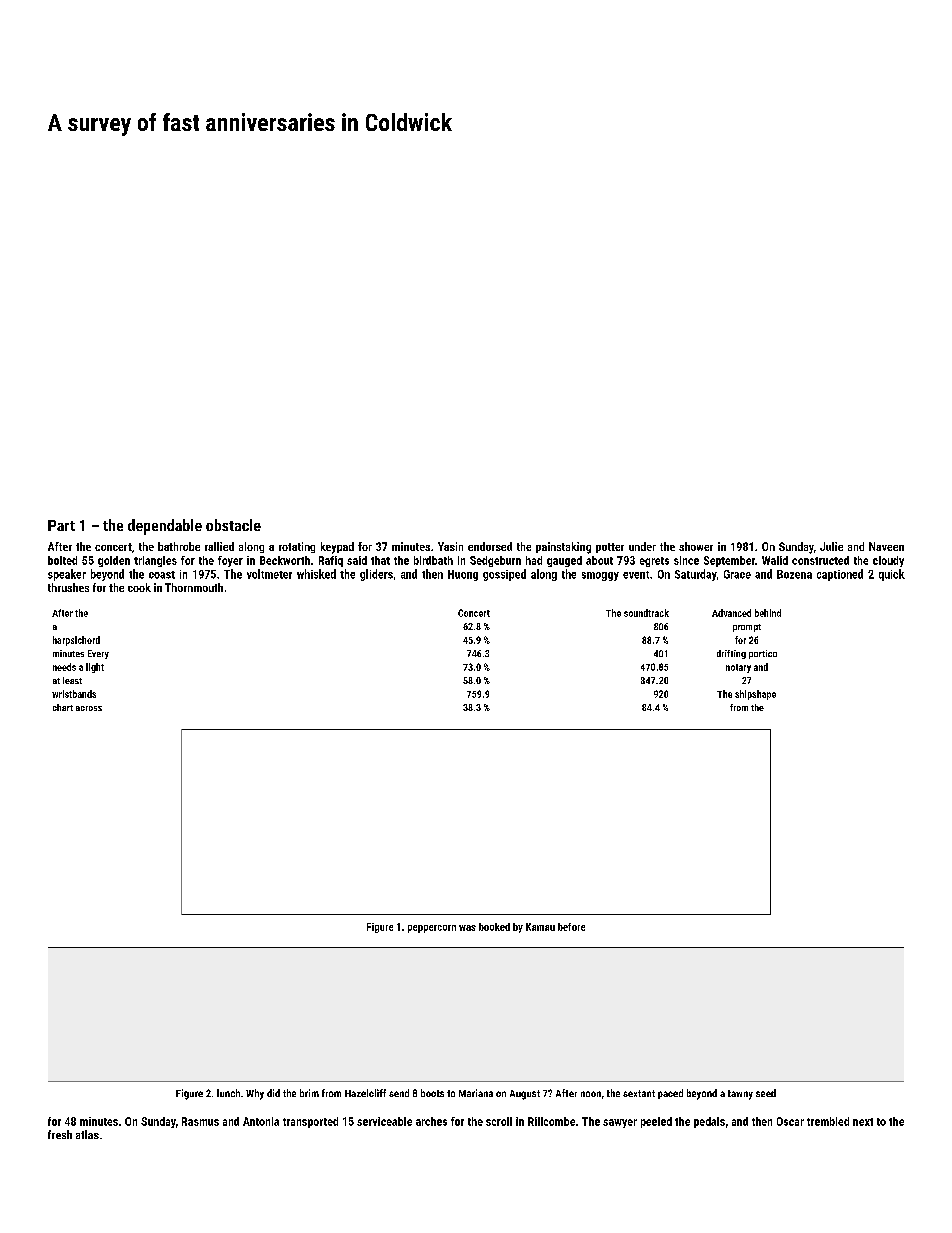 The width and height of the page is (952, 1233). Describe the element at coordinates (755, 695) in the page. I see `shipshape` at that location.
